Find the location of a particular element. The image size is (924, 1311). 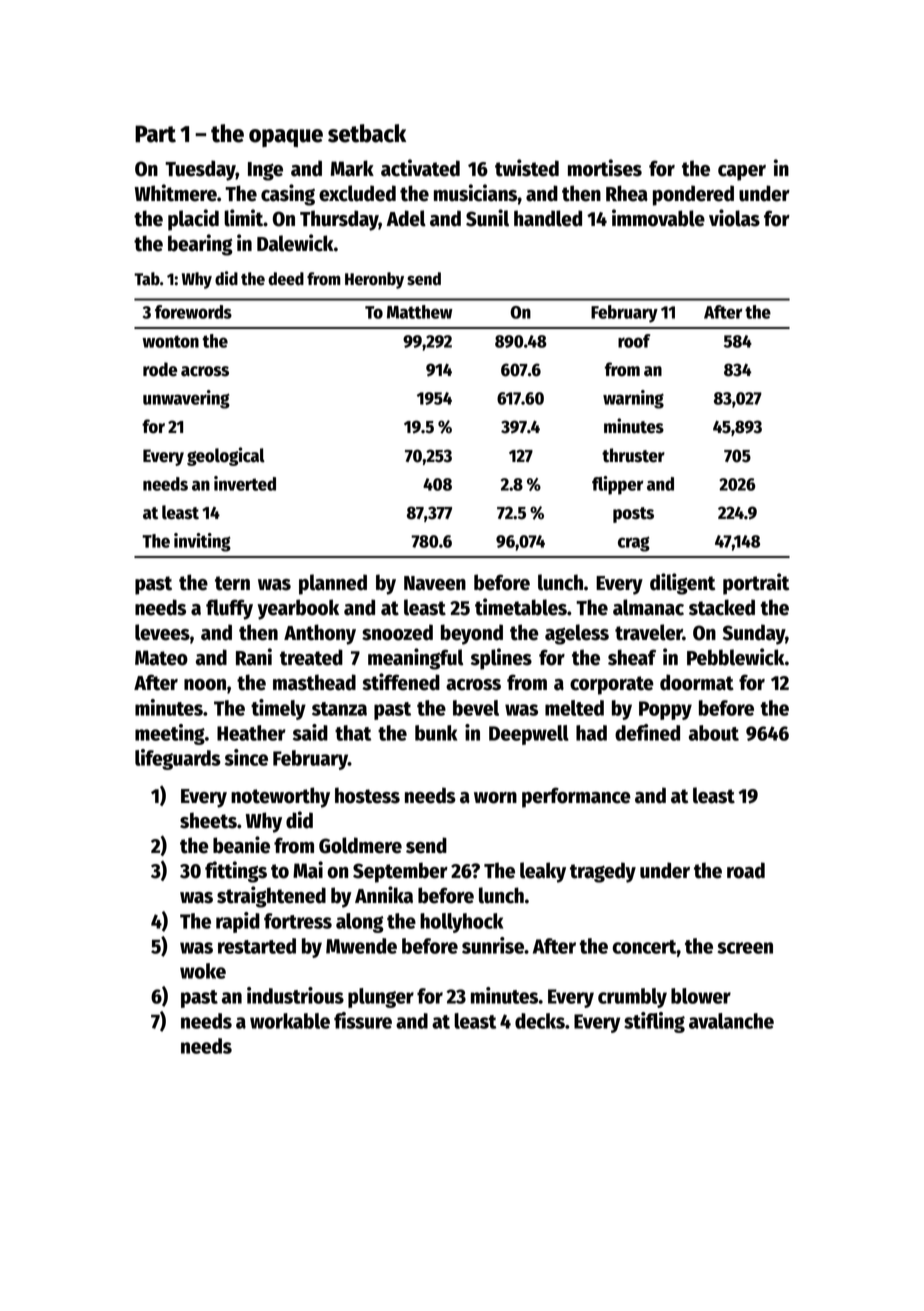

about is located at coordinates (714, 733).
